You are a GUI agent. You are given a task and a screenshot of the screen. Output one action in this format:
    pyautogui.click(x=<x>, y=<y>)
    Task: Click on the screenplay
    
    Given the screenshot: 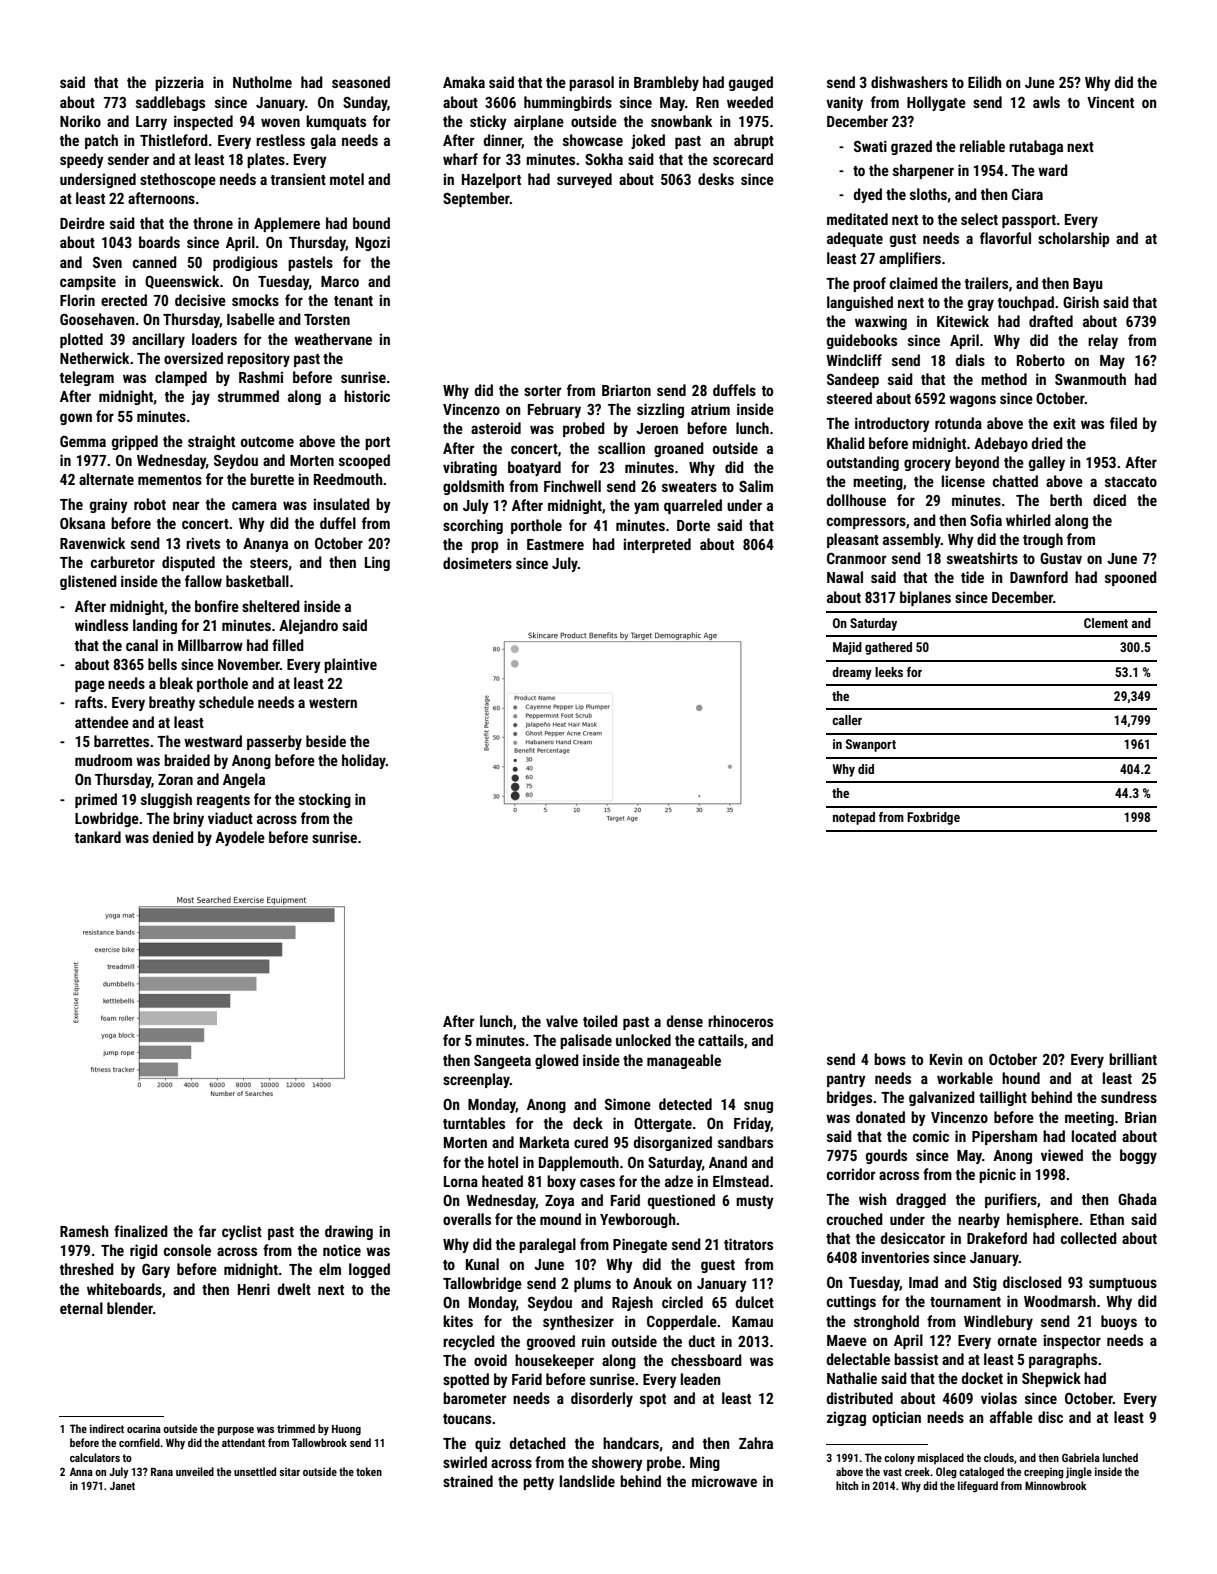 What is the action you would take?
    pyautogui.click(x=476, y=1080)
